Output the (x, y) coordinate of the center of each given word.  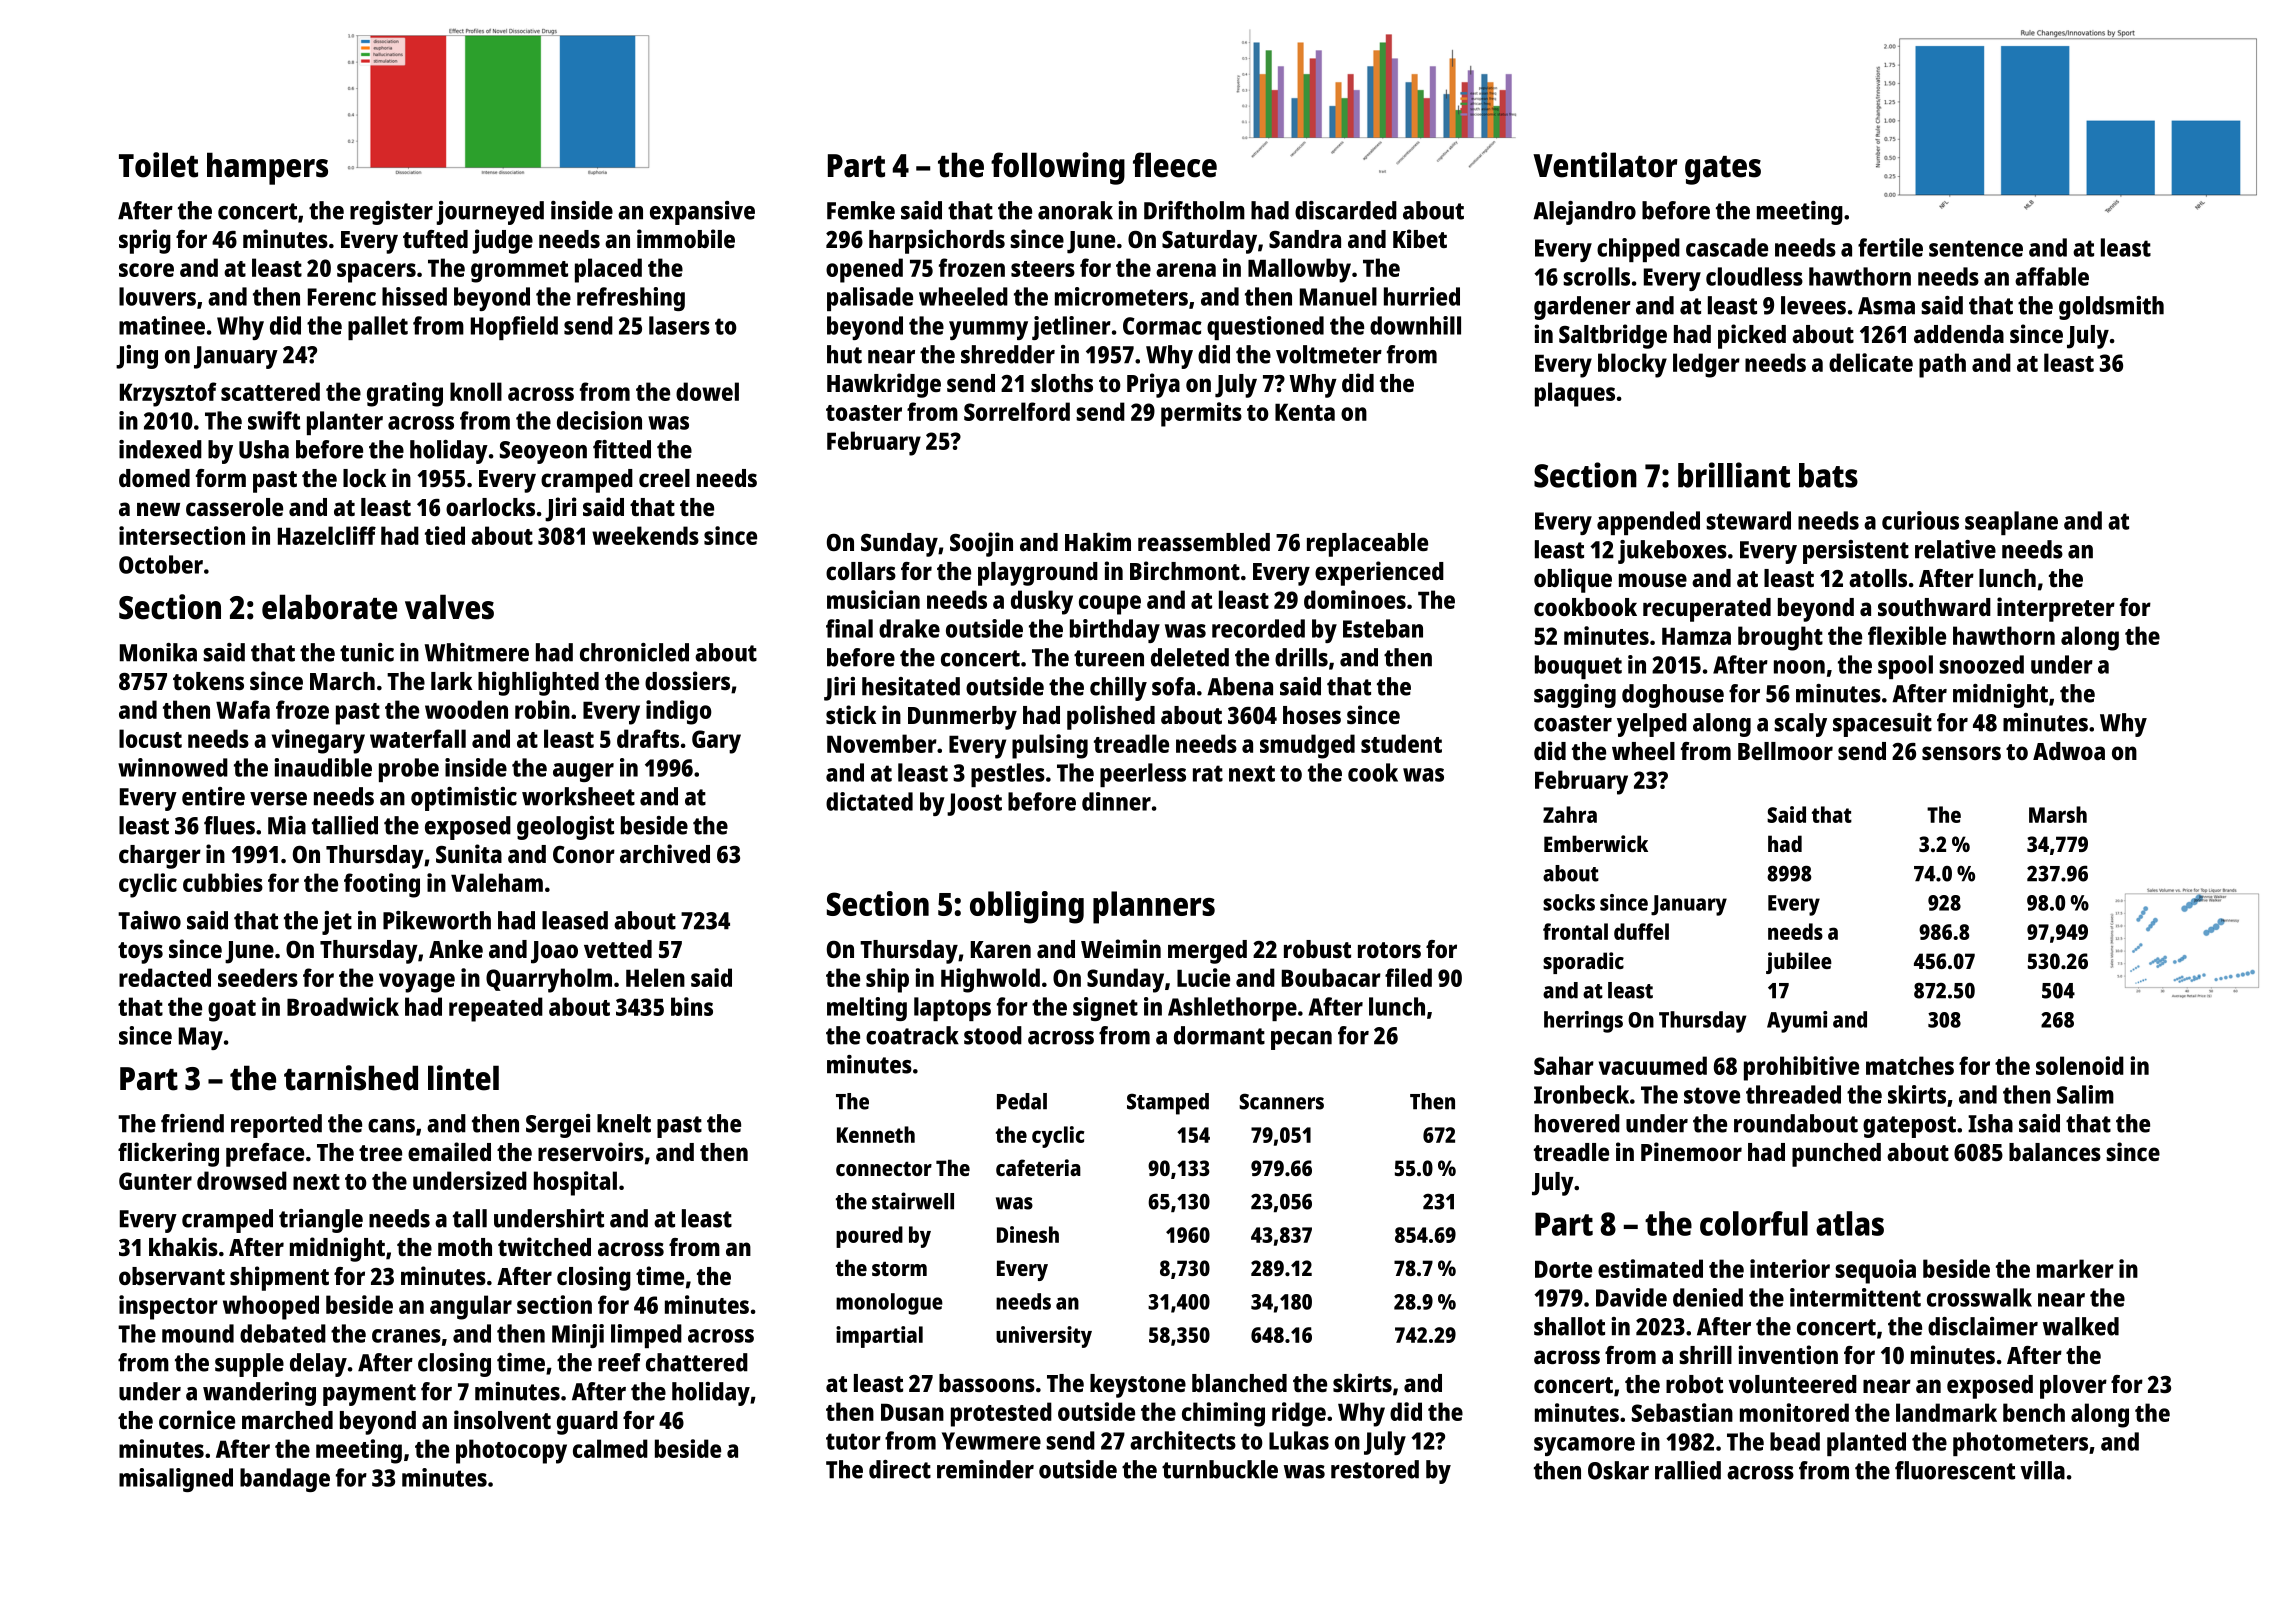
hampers (267, 168)
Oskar (1618, 1470)
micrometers (1121, 296)
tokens (208, 681)
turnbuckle (1220, 1469)
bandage (285, 1480)
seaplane (2011, 523)
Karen (1001, 949)
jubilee (1799, 963)
